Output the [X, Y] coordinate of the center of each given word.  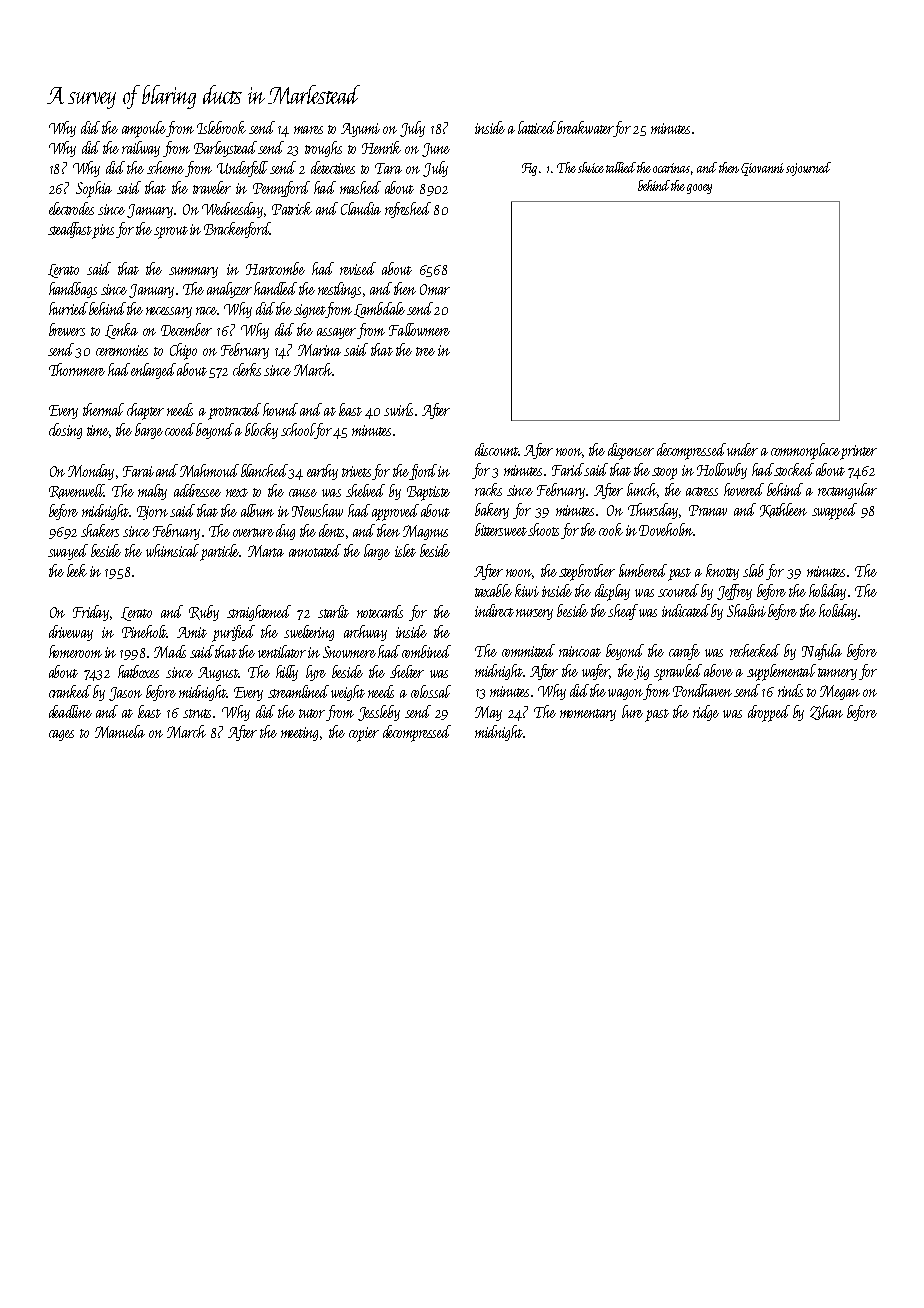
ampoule [144, 129]
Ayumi [360, 130]
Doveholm [666, 529]
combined [426, 651]
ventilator [282, 651]
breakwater [585, 127]
